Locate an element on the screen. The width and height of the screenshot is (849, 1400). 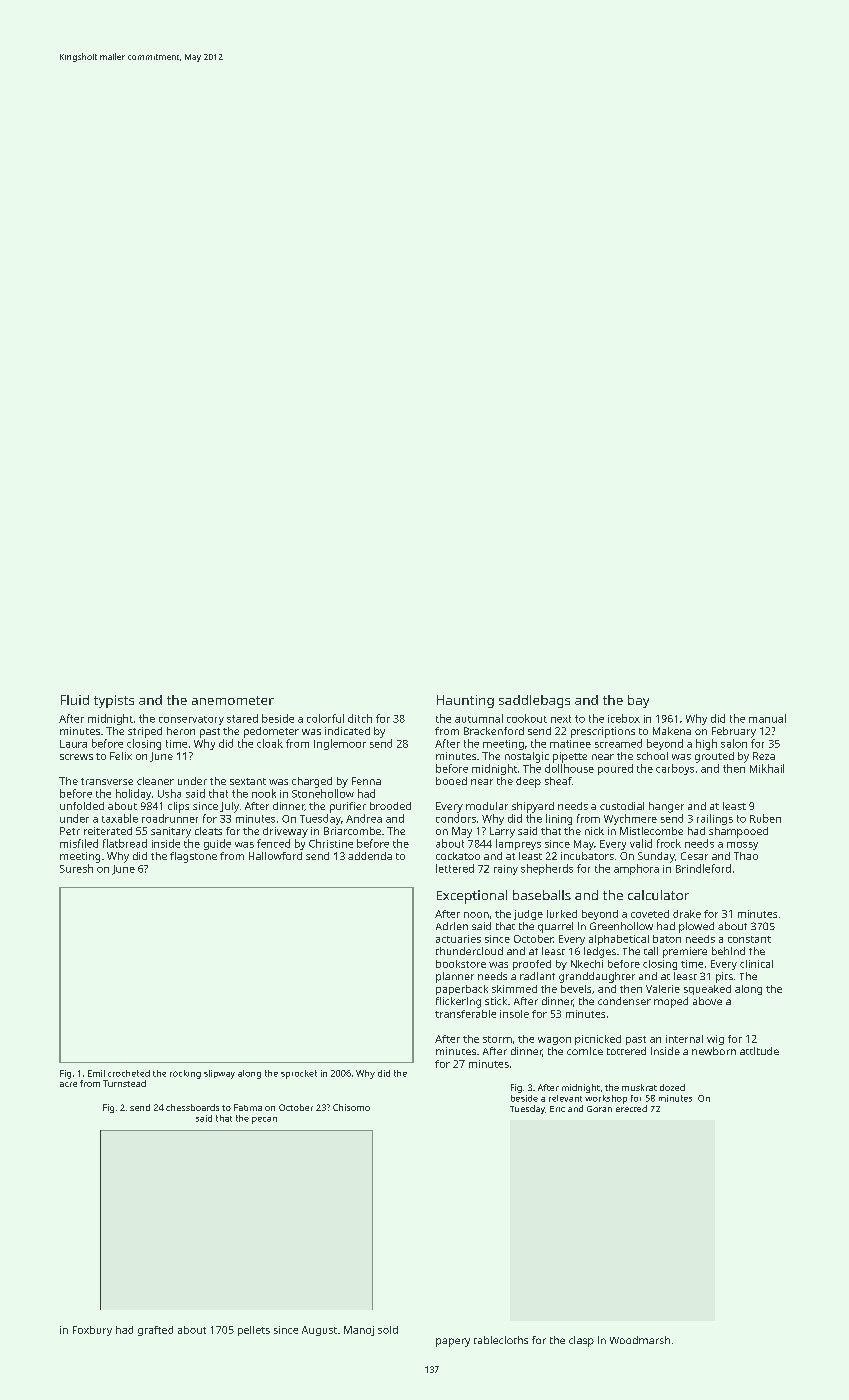
taxable is located at coordinates (120, 818).
